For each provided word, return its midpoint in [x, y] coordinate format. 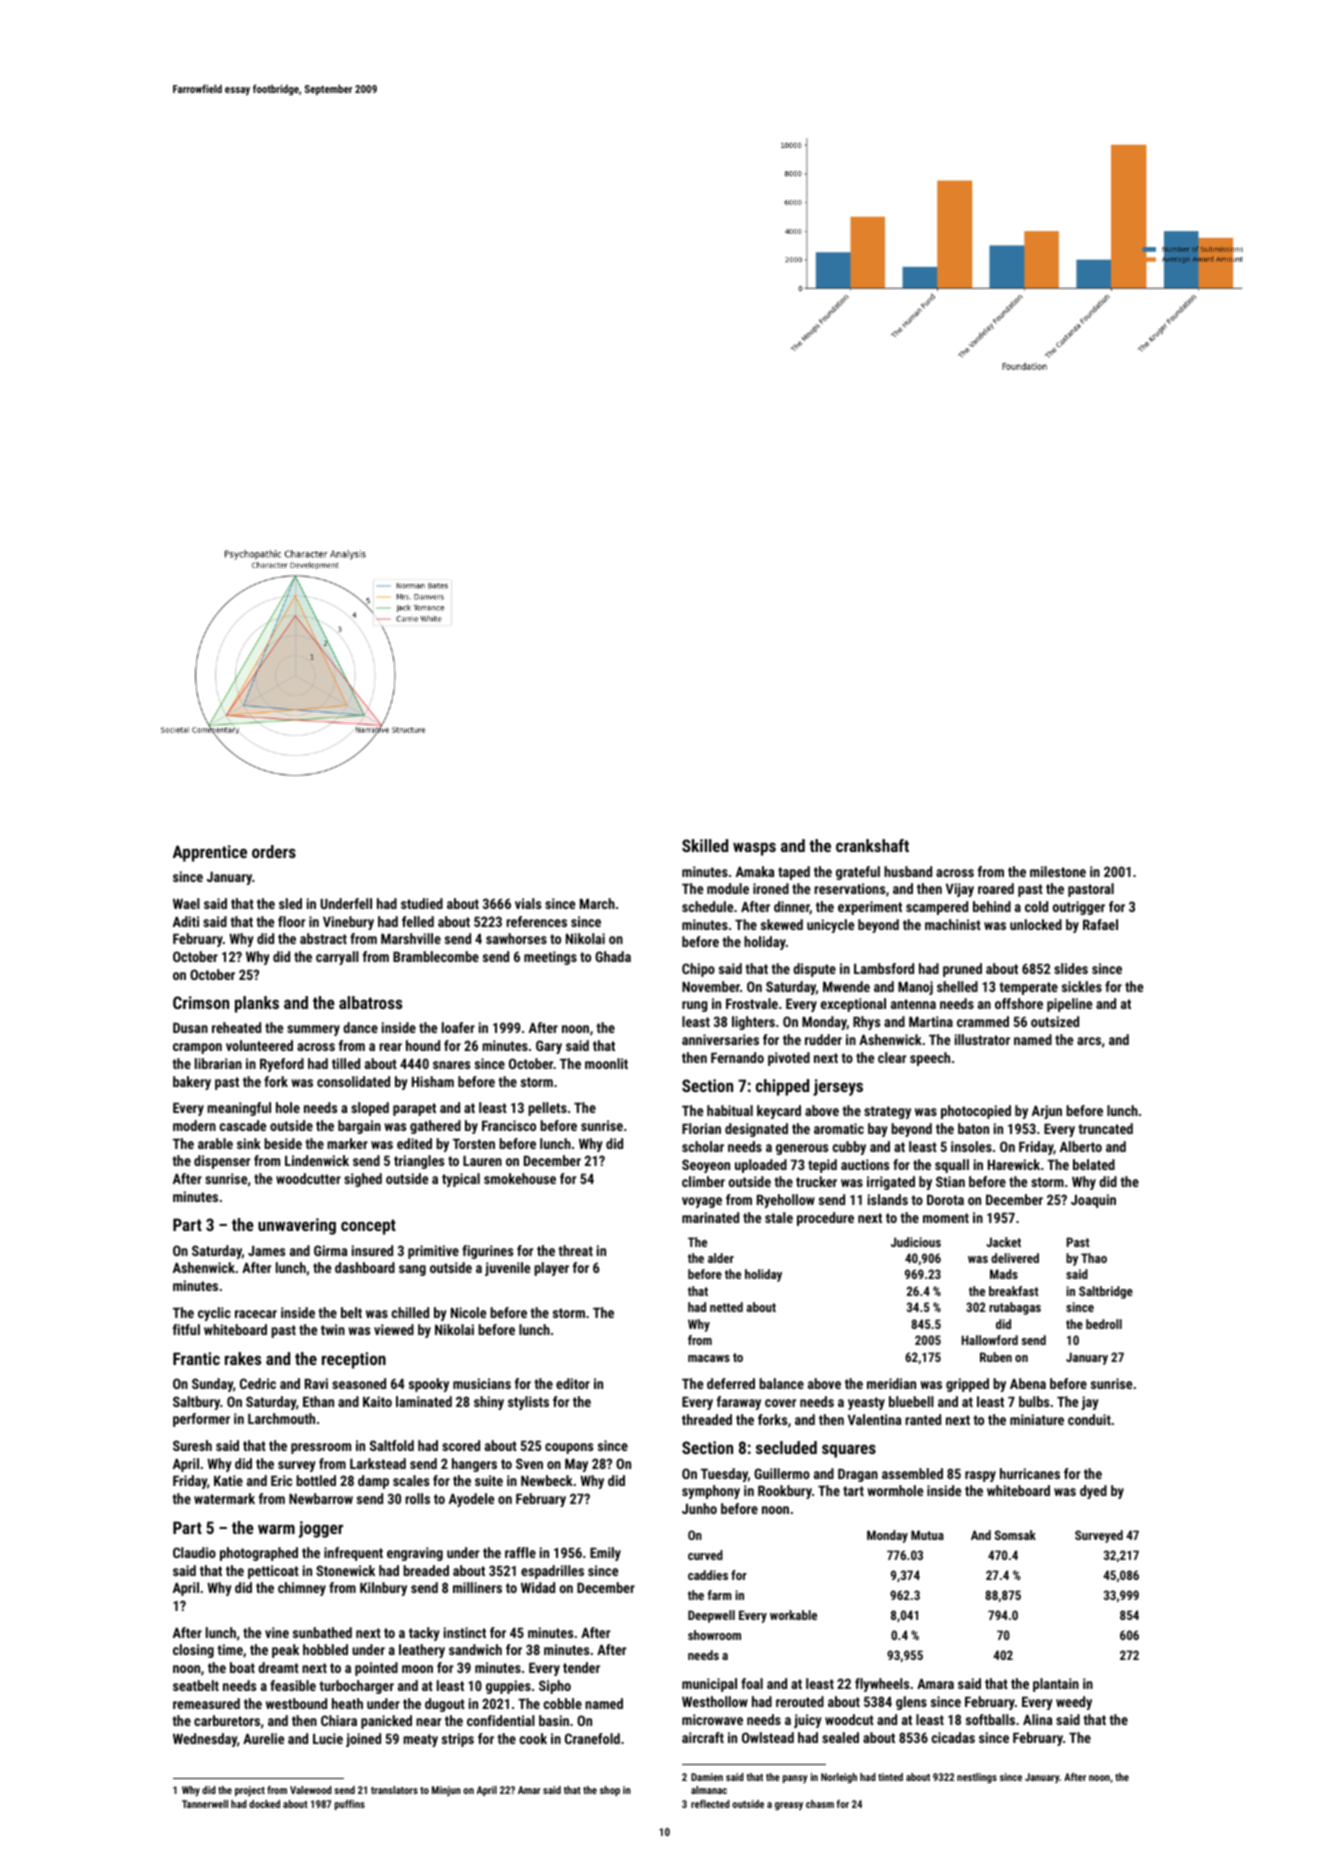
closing [193, 1651]
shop [610, 1791]
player [551, 1269]
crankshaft [872, 845]
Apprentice [210, 853]
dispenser [222, 1162]
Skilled [705, 845]
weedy [1074, 1703]
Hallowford [989, 1340]
